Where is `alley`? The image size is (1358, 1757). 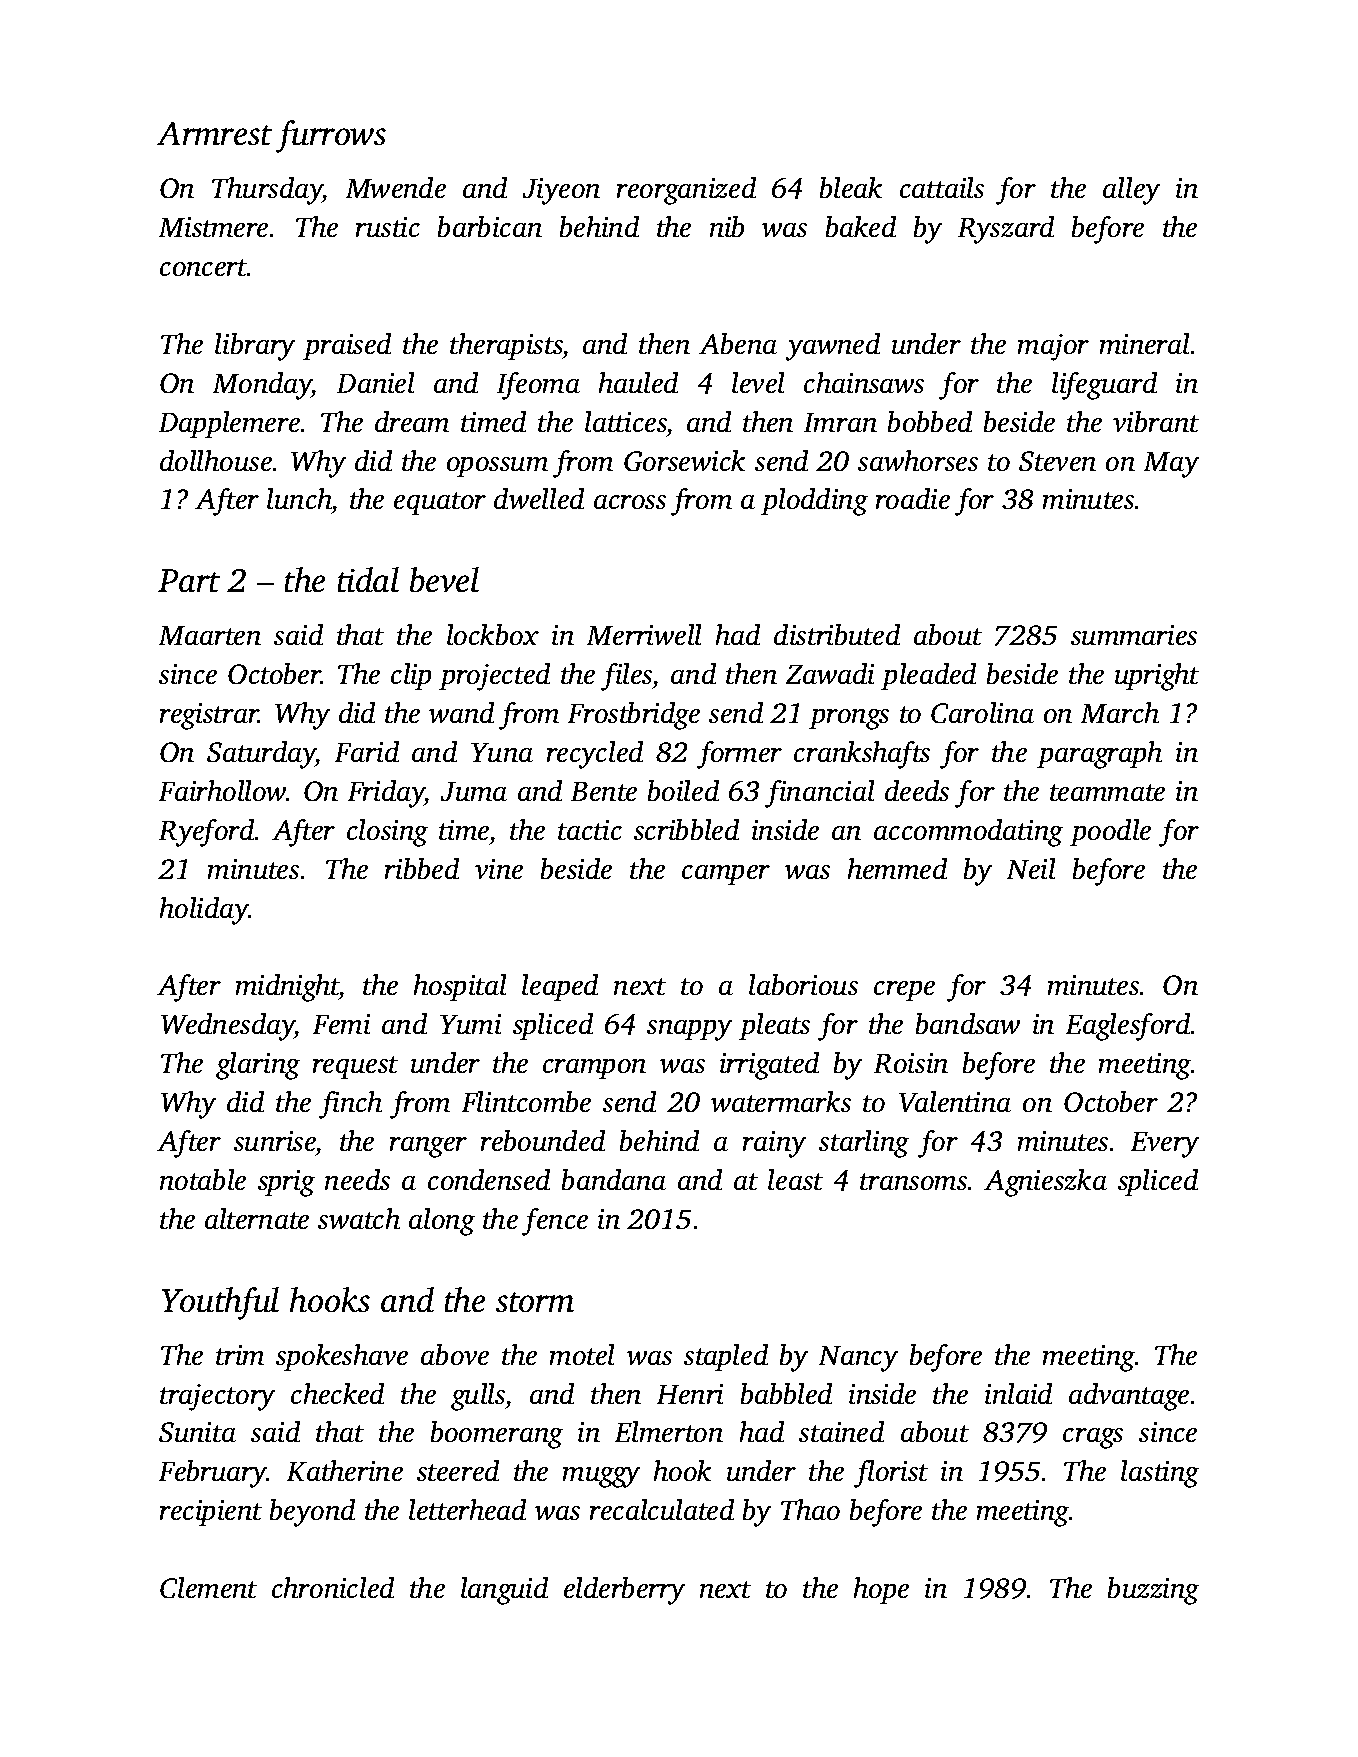
alley is located at coordinates (1131, 191).
